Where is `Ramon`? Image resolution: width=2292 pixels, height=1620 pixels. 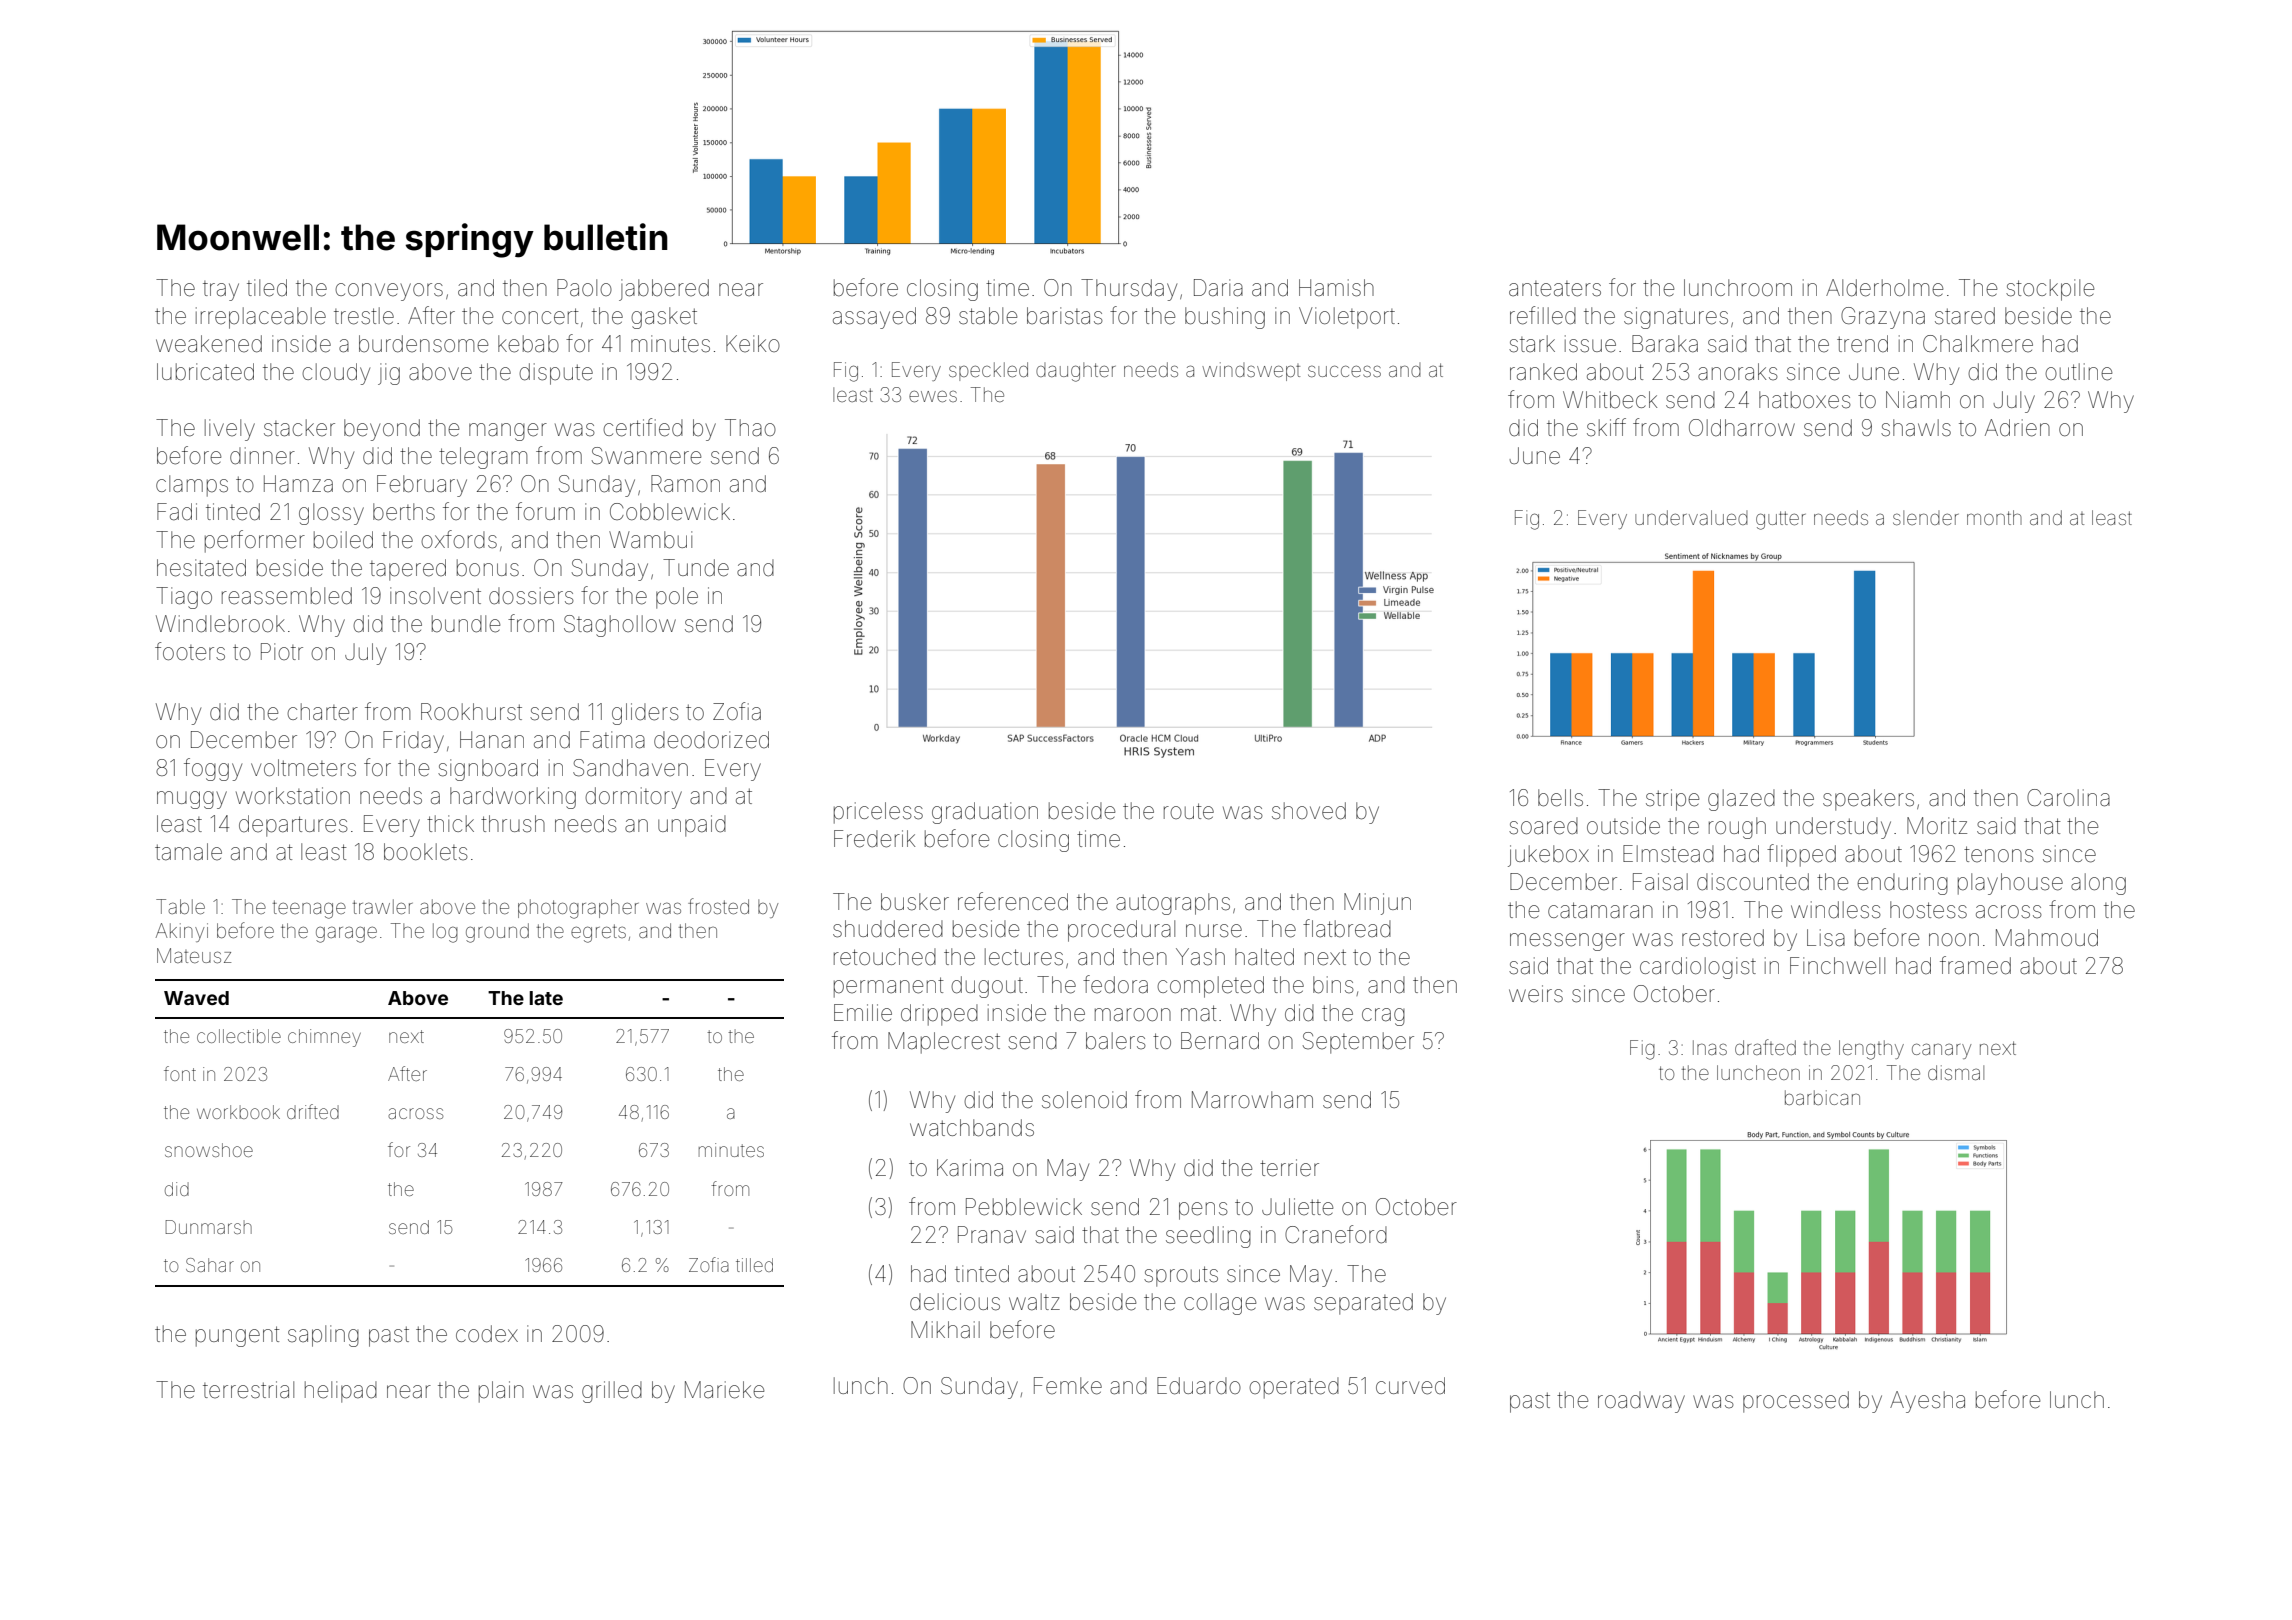
Ramon is located at coordinates (685, 483).
